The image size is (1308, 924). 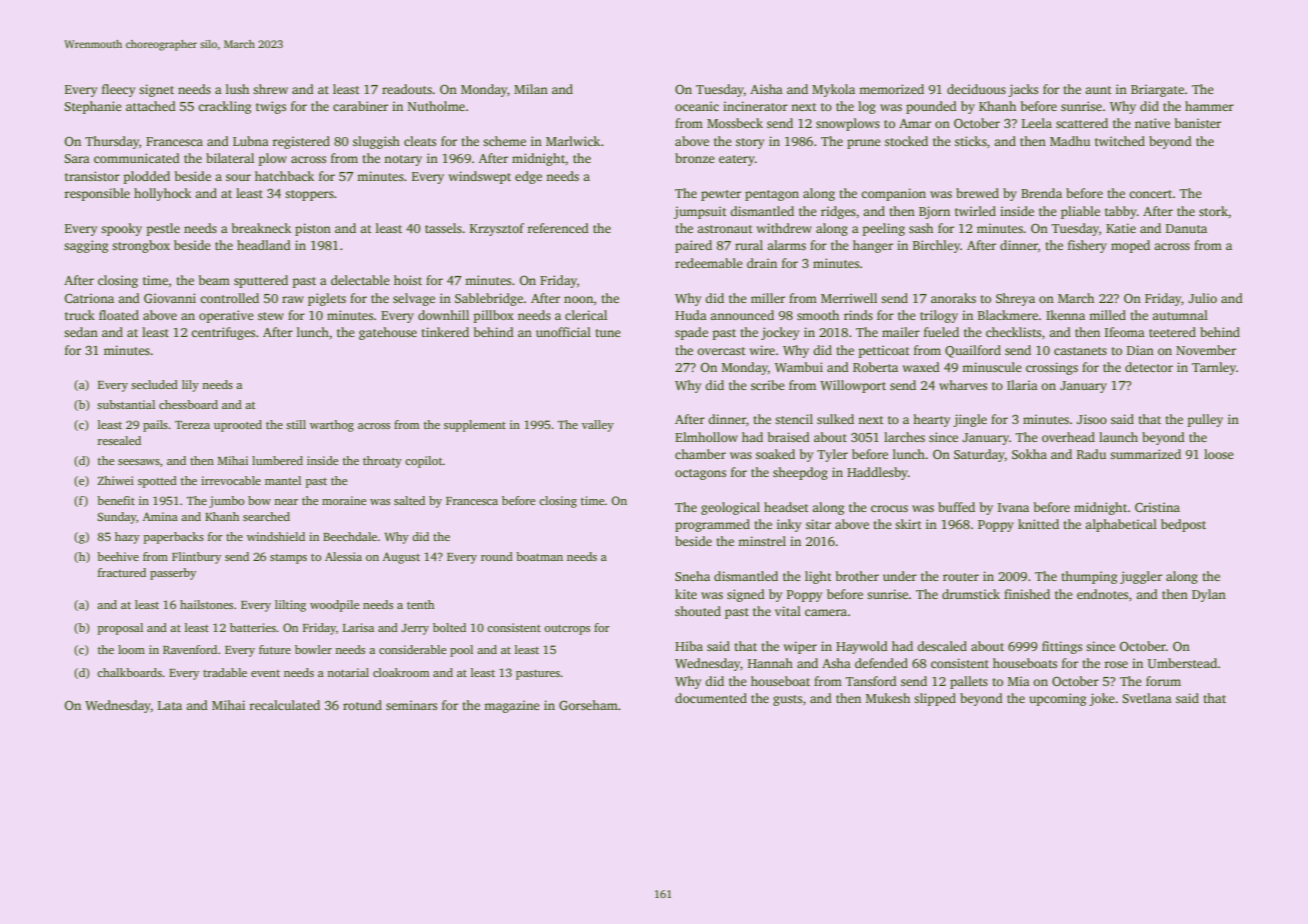 What do you see at coordinates (1214, 368) in the document?
I see `Tarnley` at bounding box center [1214, 368].
